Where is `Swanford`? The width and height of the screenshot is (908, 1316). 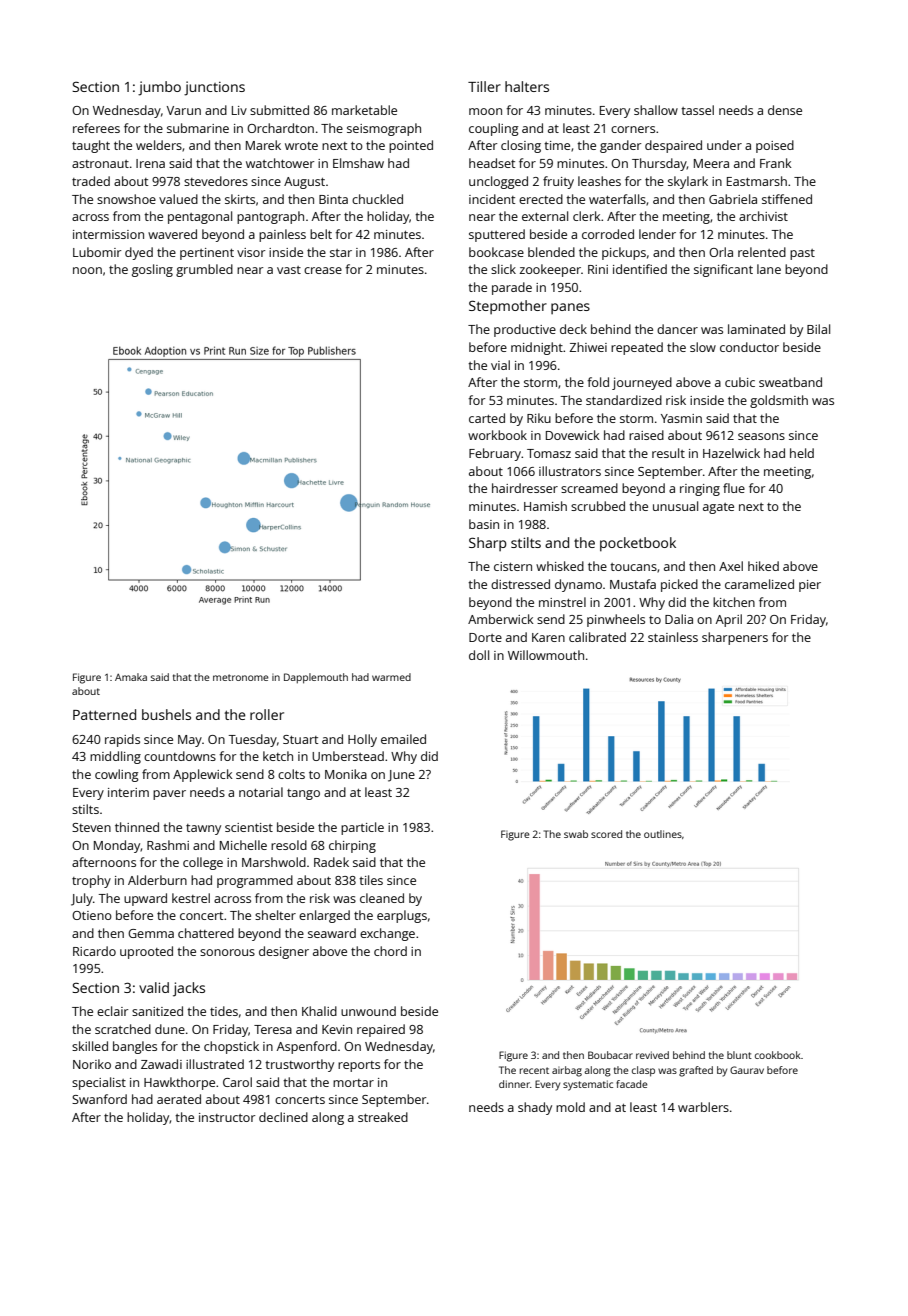
Swanford is located at coordinates (99, 1099).
